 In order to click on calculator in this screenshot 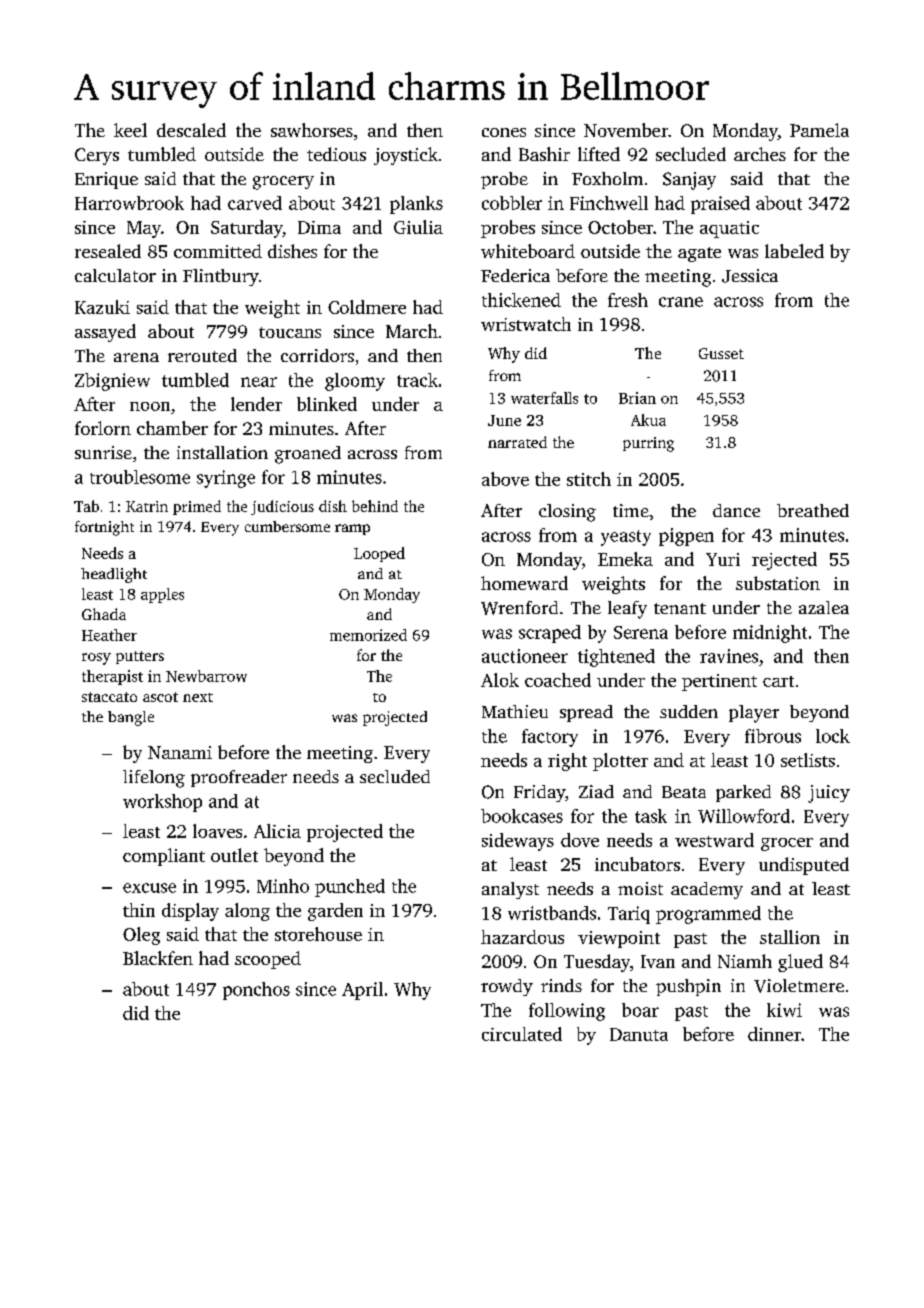, I will do `click(115, 275)`.
